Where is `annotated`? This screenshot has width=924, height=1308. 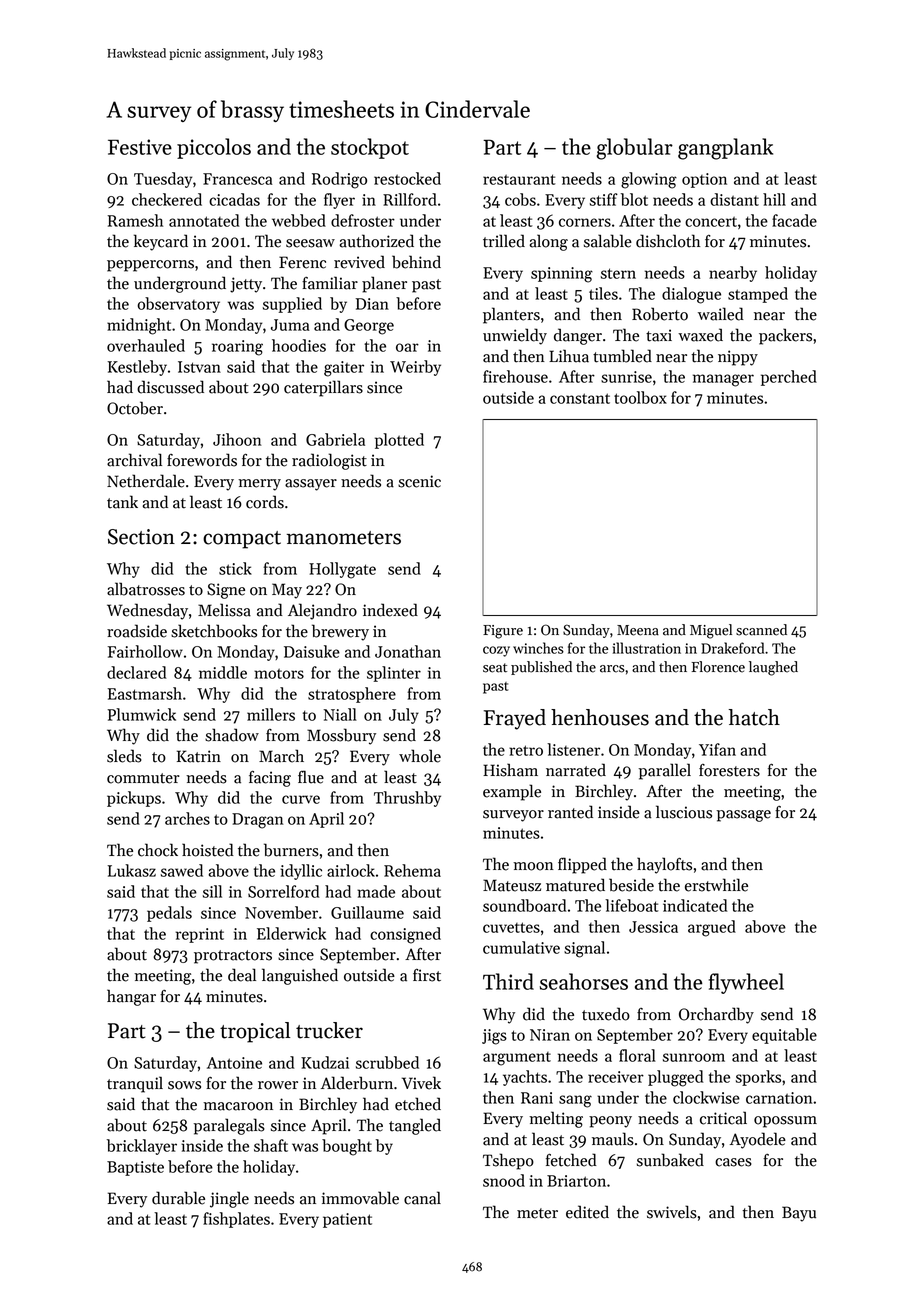 annotated is located at coordinates (204, 220).
